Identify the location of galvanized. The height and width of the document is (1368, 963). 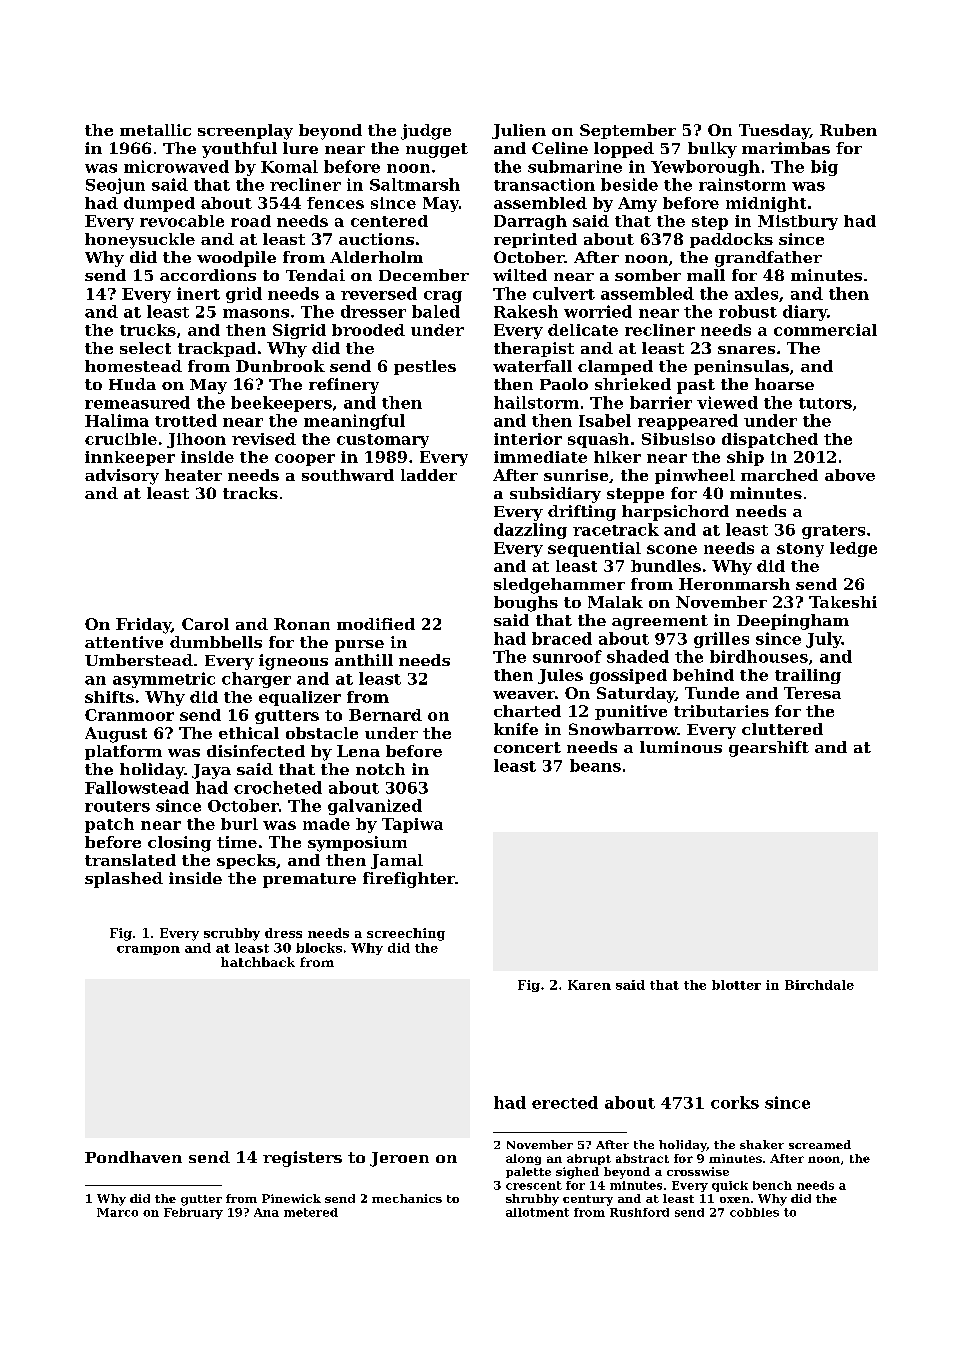
(375, 807).
